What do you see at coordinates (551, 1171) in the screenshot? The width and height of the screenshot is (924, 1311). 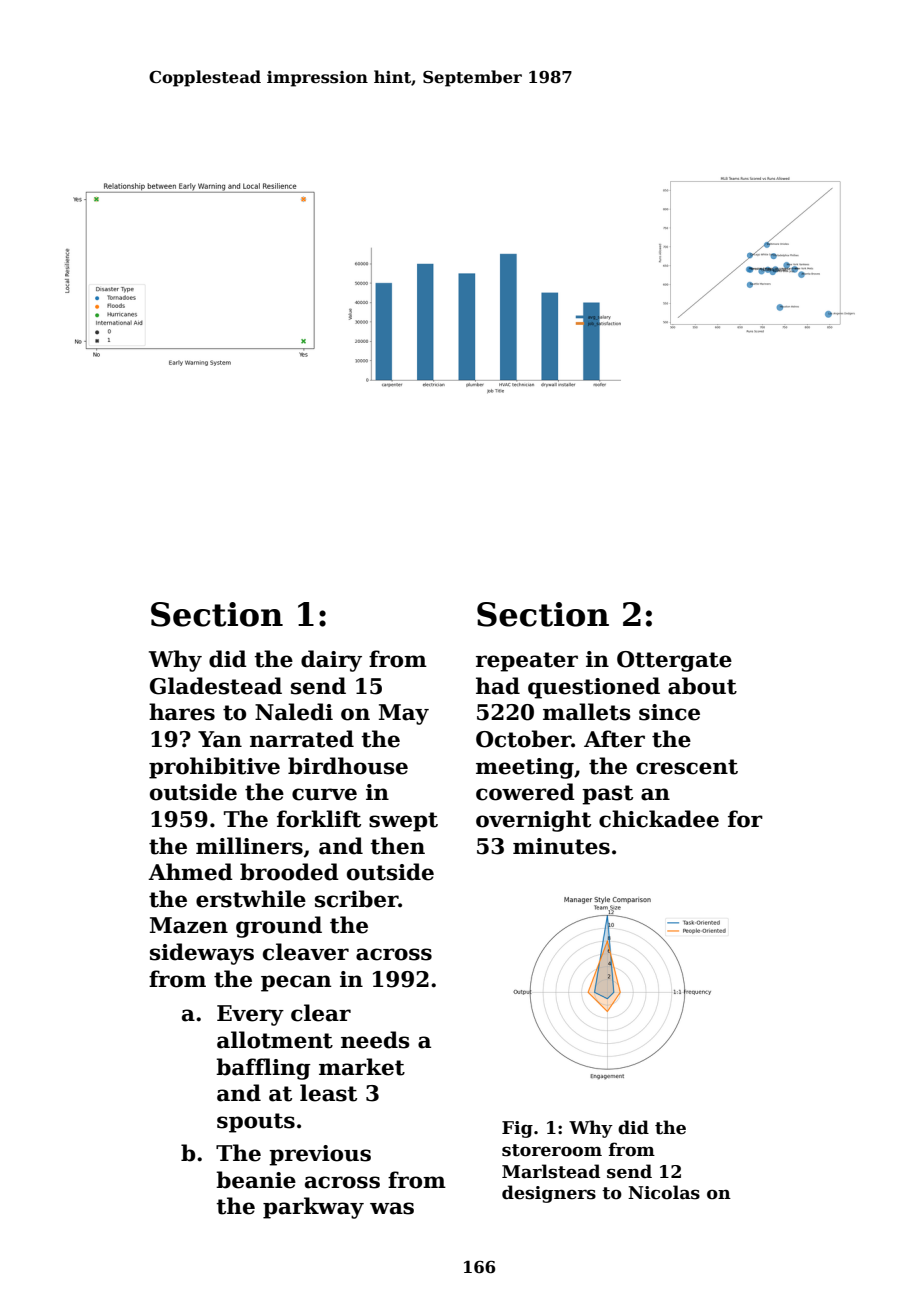 I see `Marlstead` at bounding box center [551, 1171].
